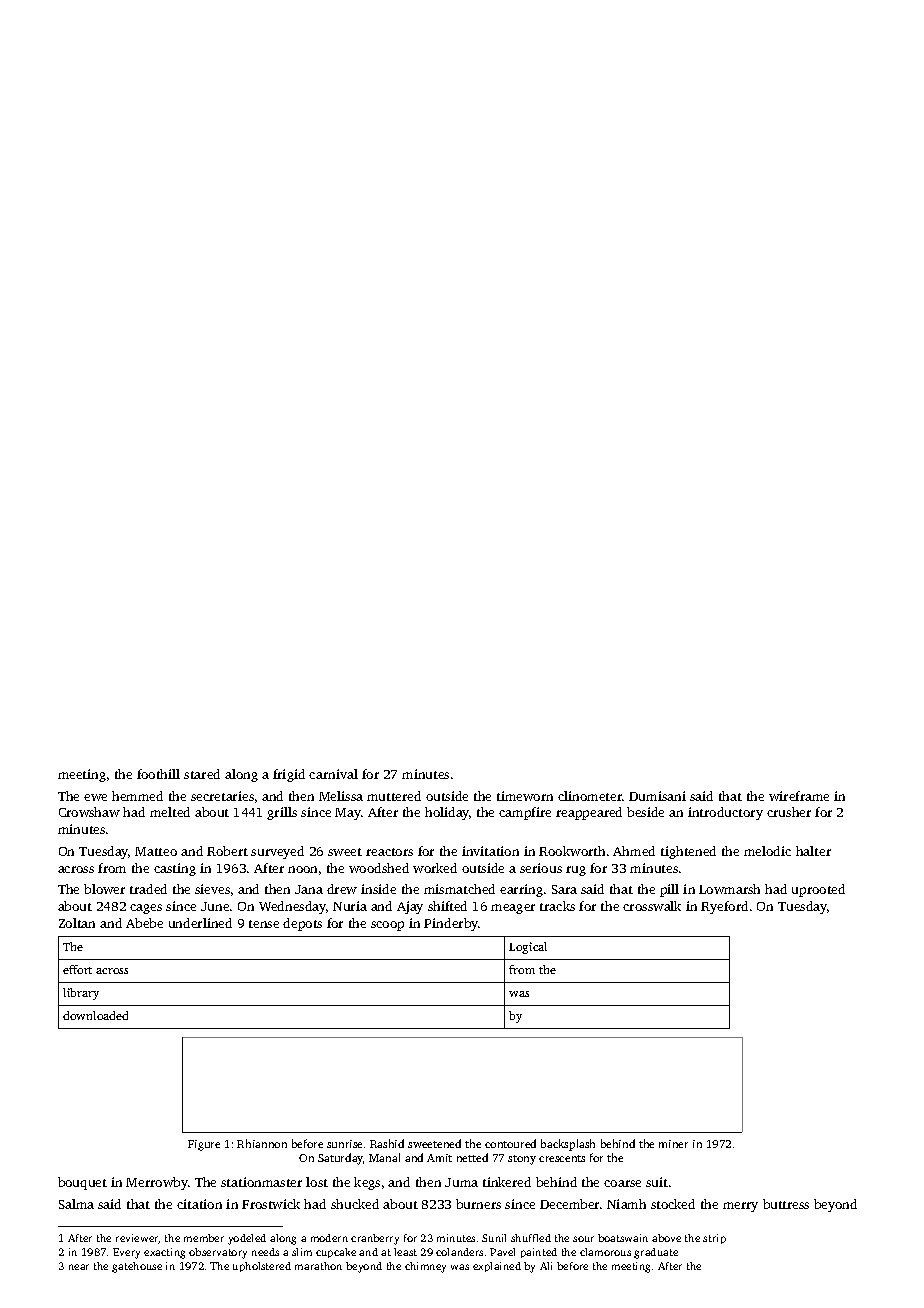 The width and height of the screenshot is (924, 1308). Describe the element at coordinates (724, 907) in the screenshot. I see `Ryeford` at that location.
